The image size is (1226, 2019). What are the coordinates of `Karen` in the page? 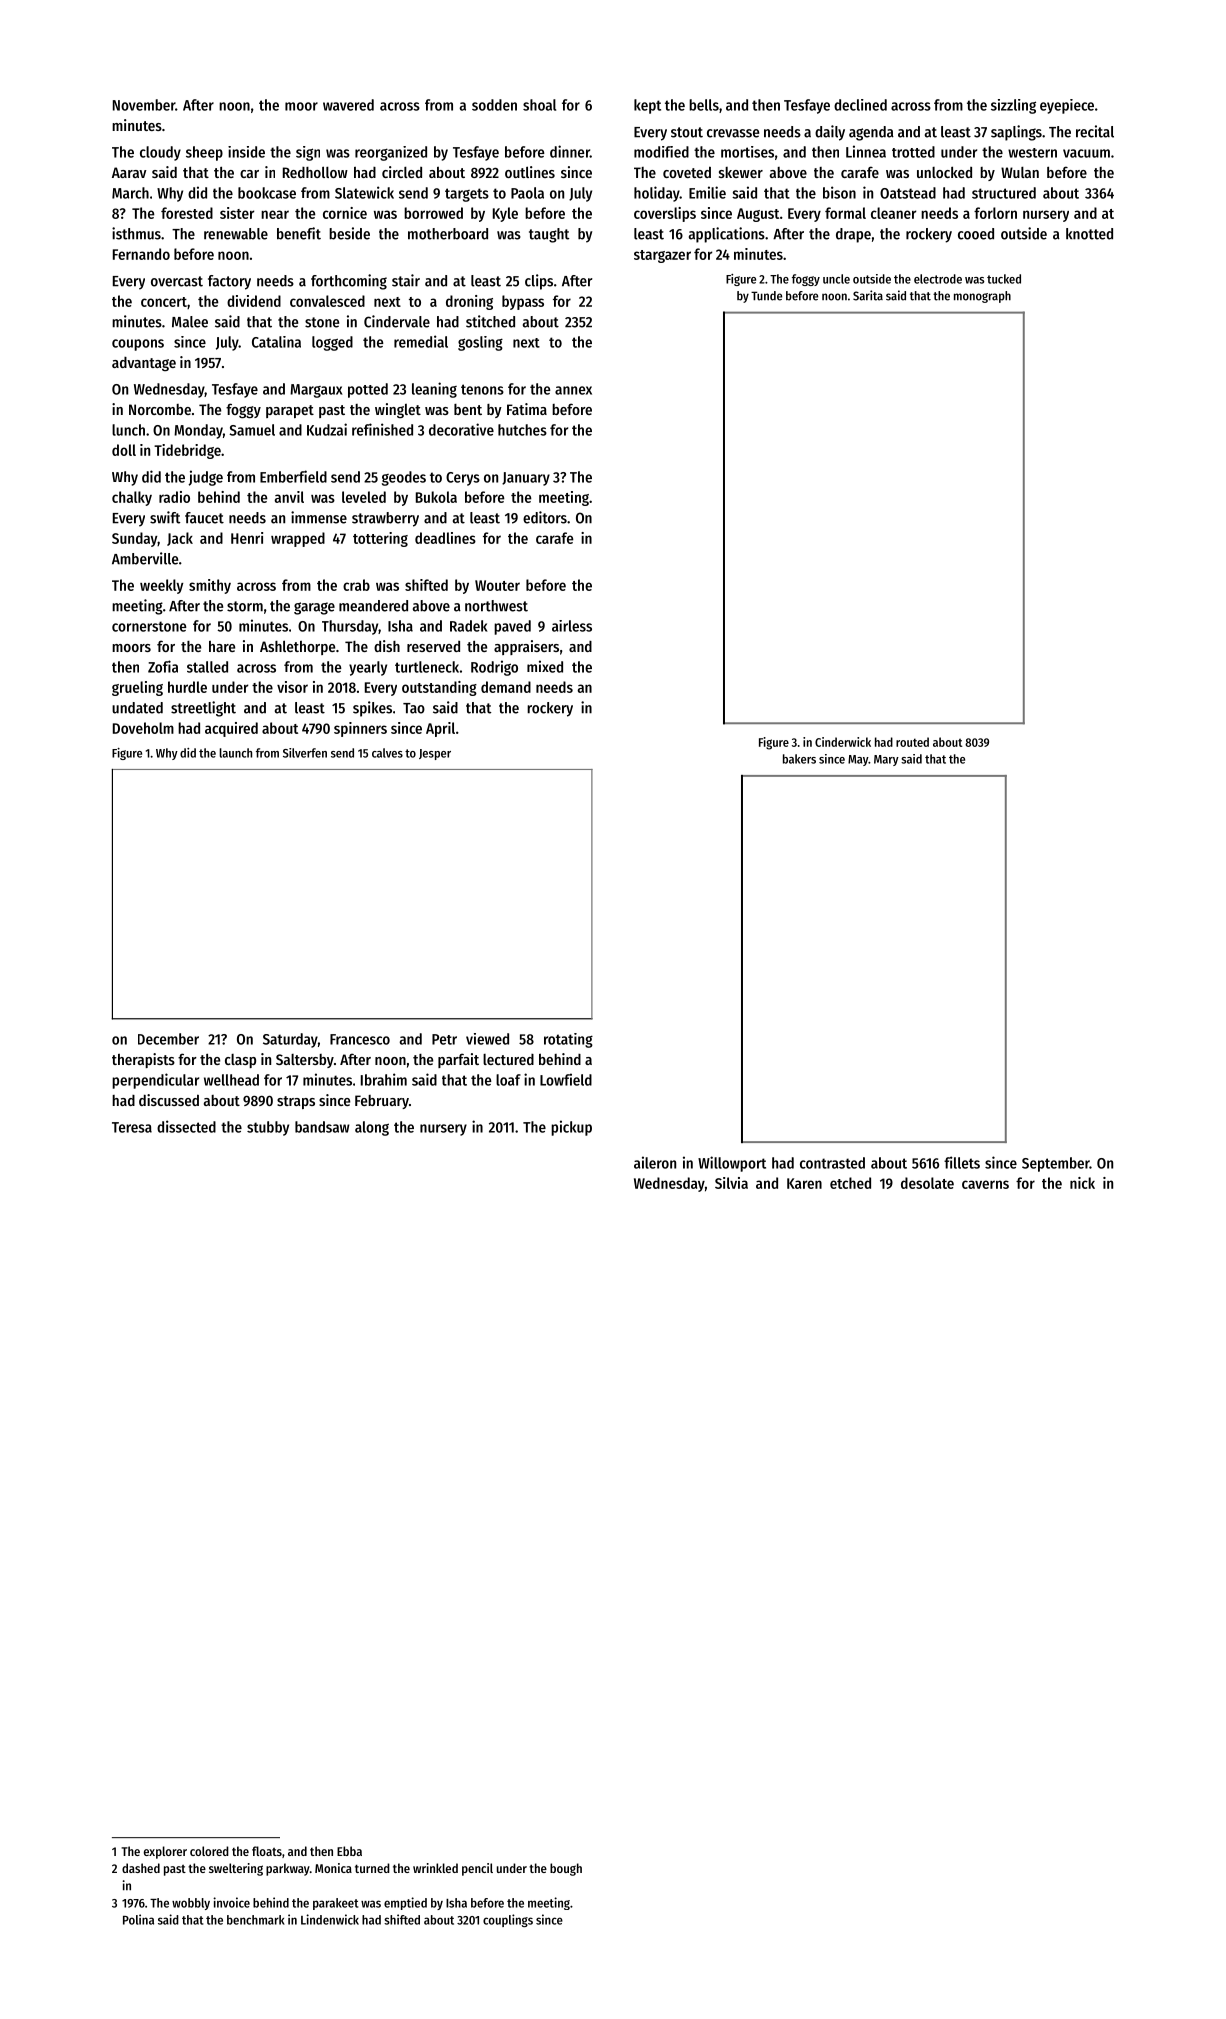 It's located at (804, 1183).
